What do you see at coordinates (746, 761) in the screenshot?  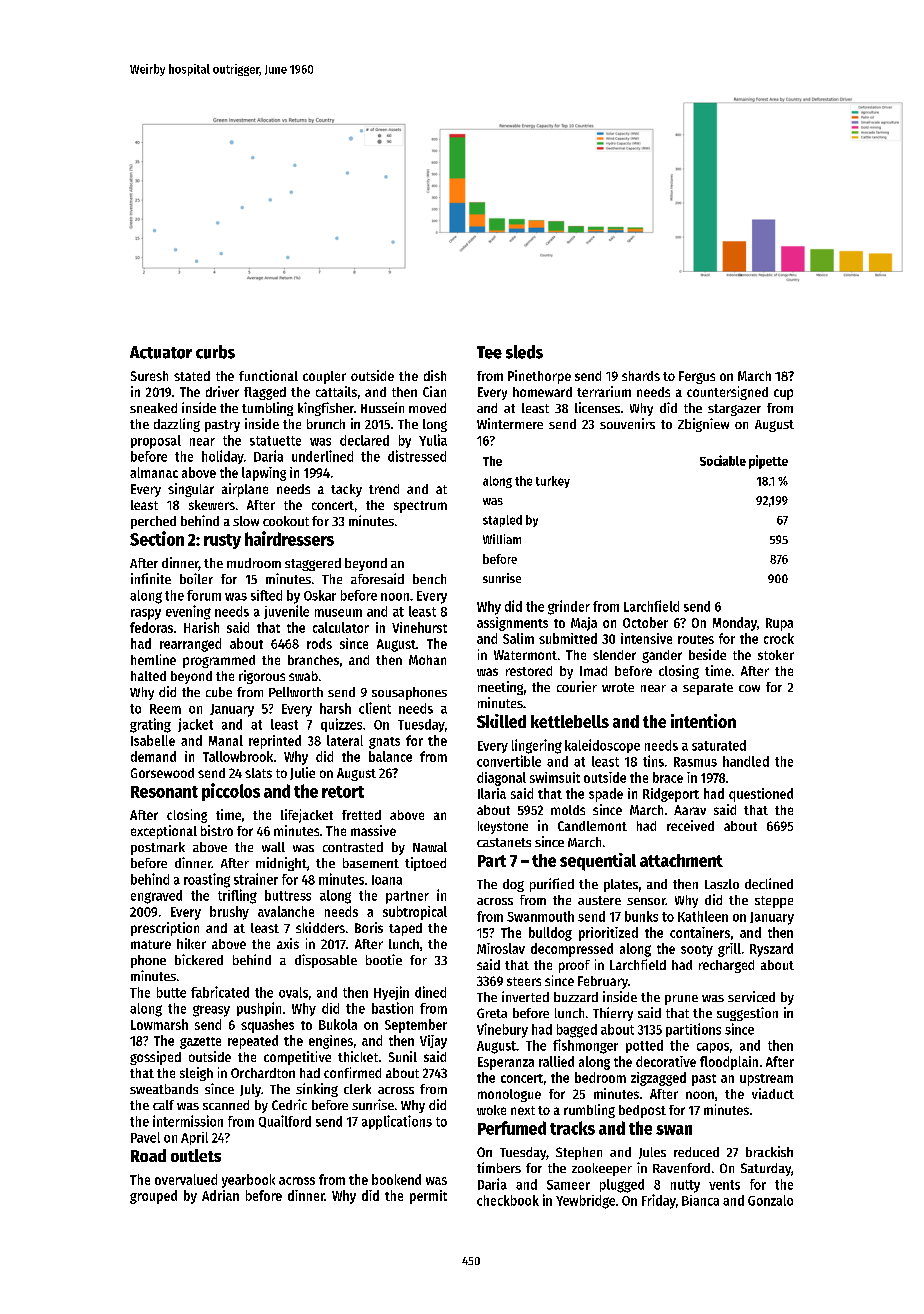 I see `handled` at bounding box center [746, 761].
